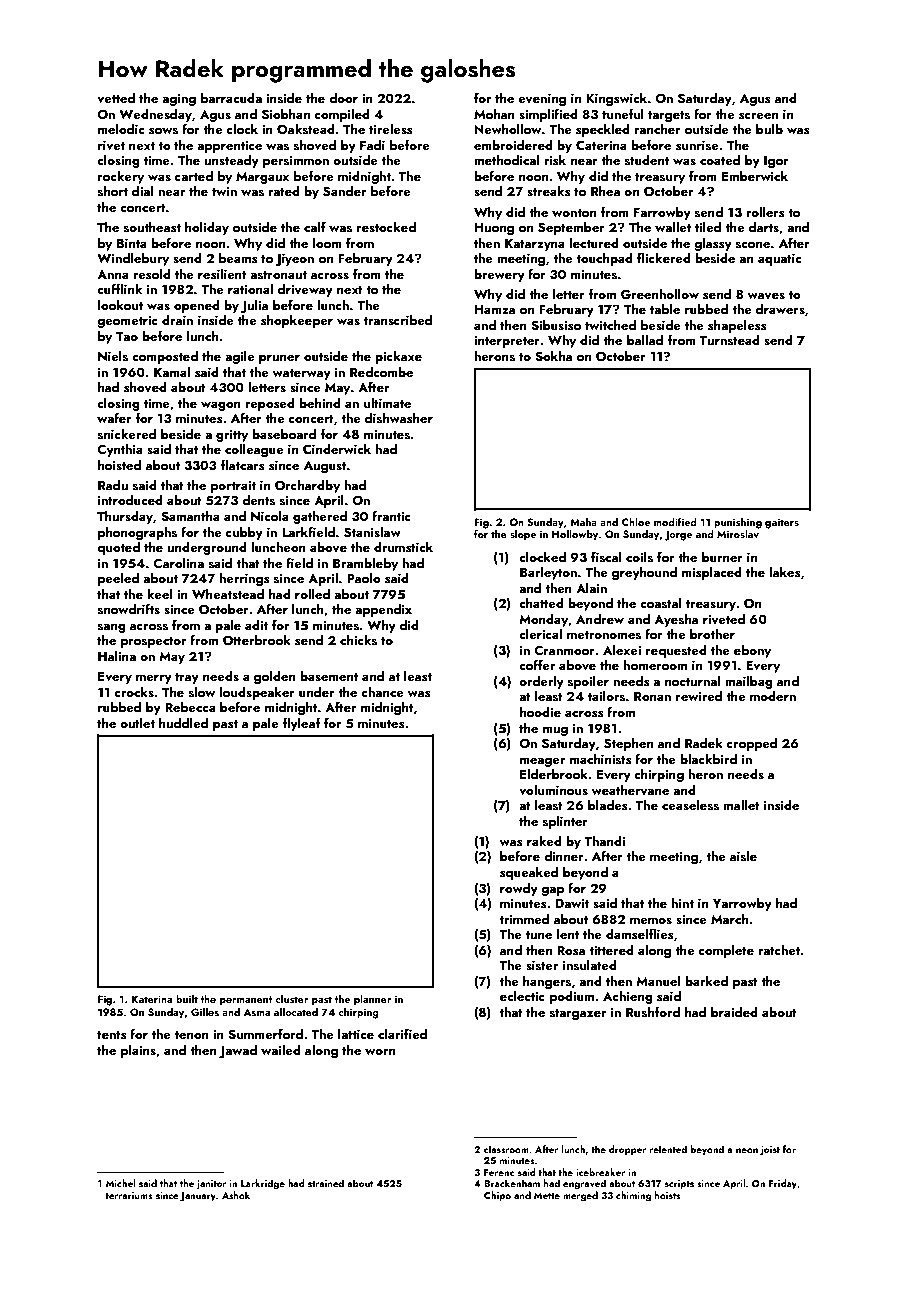  I want to click on barracuda, so click(231, 98).
